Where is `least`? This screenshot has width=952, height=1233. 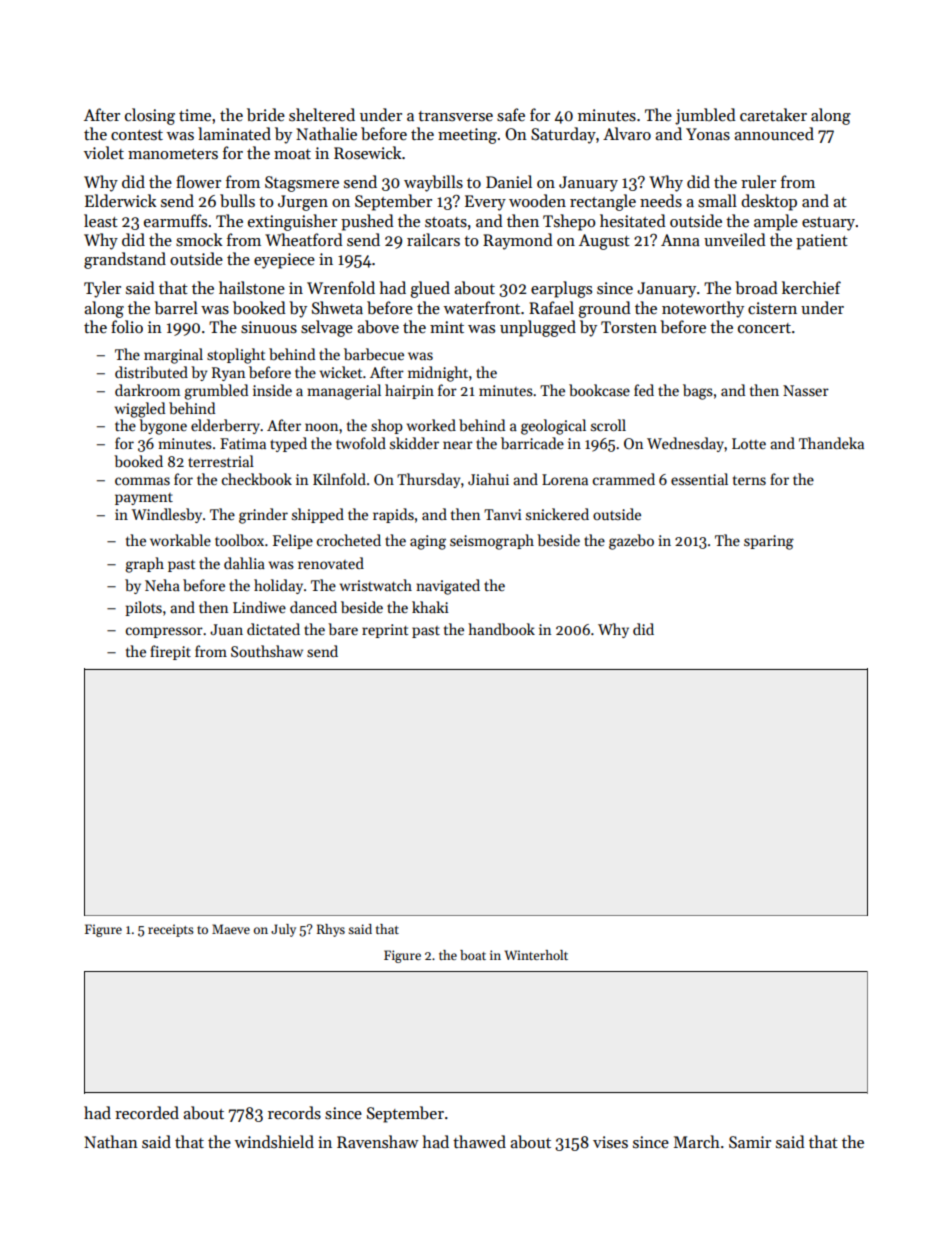
least is located at coordinates (101, 220).
